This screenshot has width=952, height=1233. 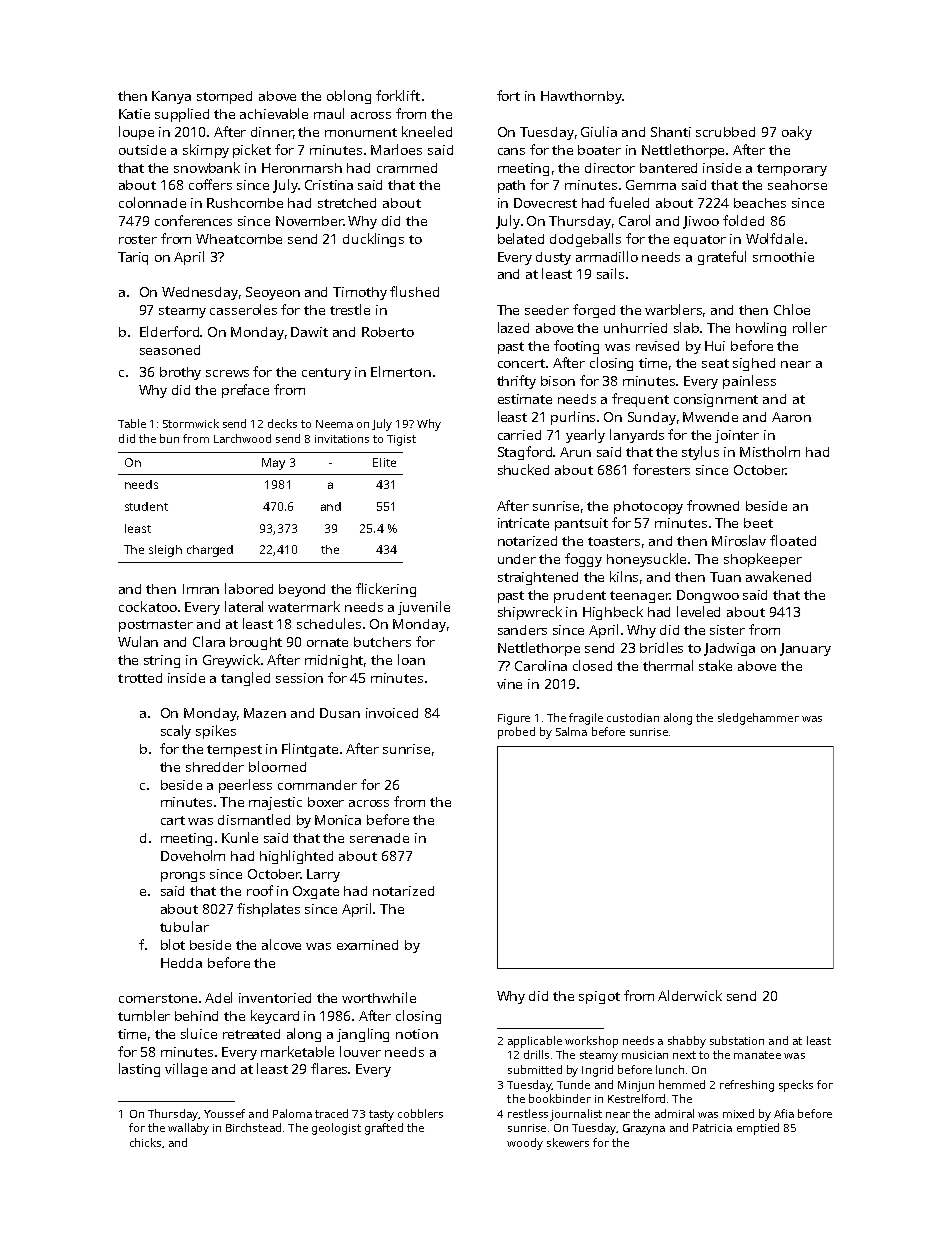 What do you see at coordinates (585, 240) in the screenshot?
I see `dodgeballs` at bounding box center [585, 240].
